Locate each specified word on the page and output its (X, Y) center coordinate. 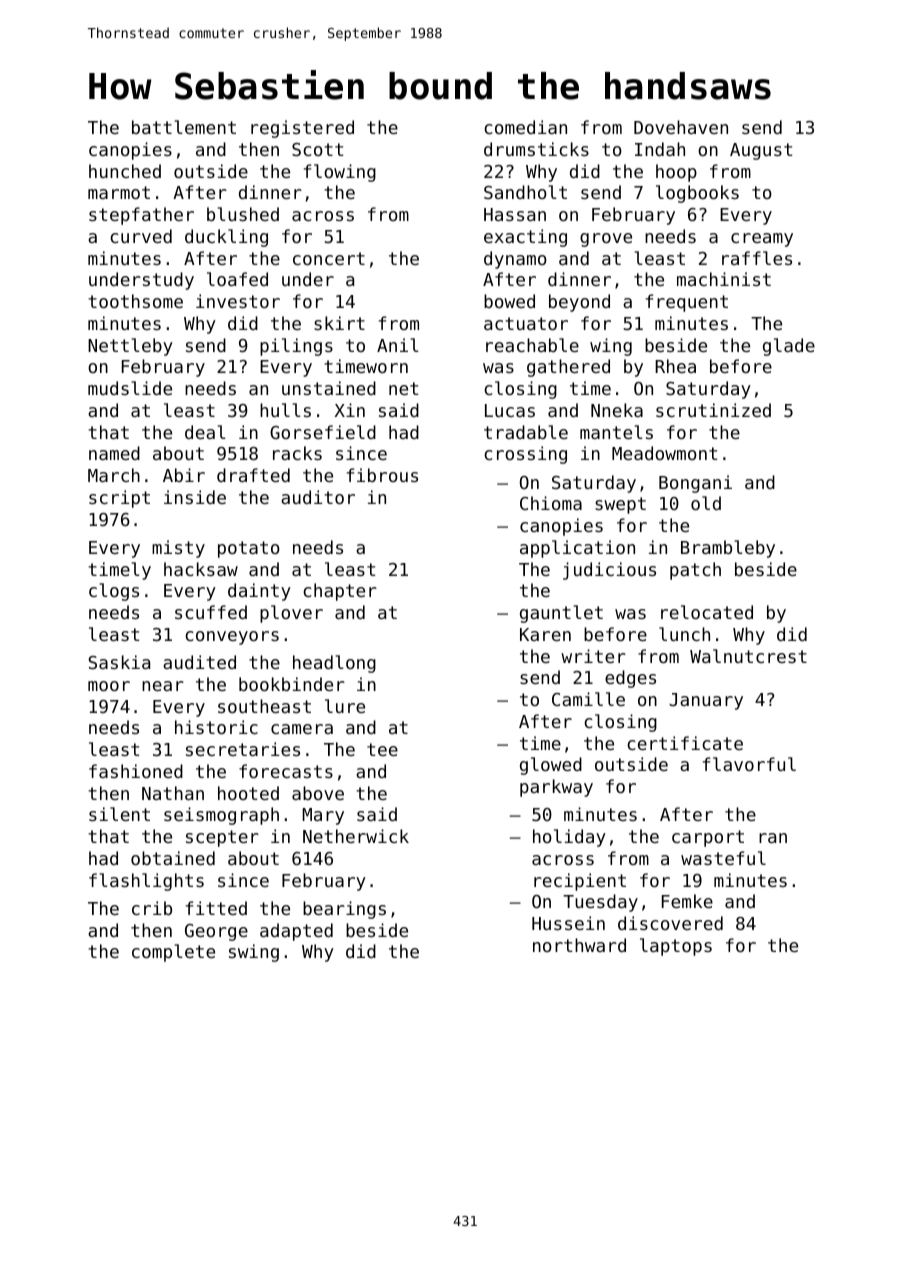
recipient (580, 882)
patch (695, 571)
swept (620, 505)
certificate (685, 743)
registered (302, 129)
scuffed (211, 612)
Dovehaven (681, 127)
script (119, 499)
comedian (525, 127)
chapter (340, 592)
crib (152, 908)
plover (291, 614)
